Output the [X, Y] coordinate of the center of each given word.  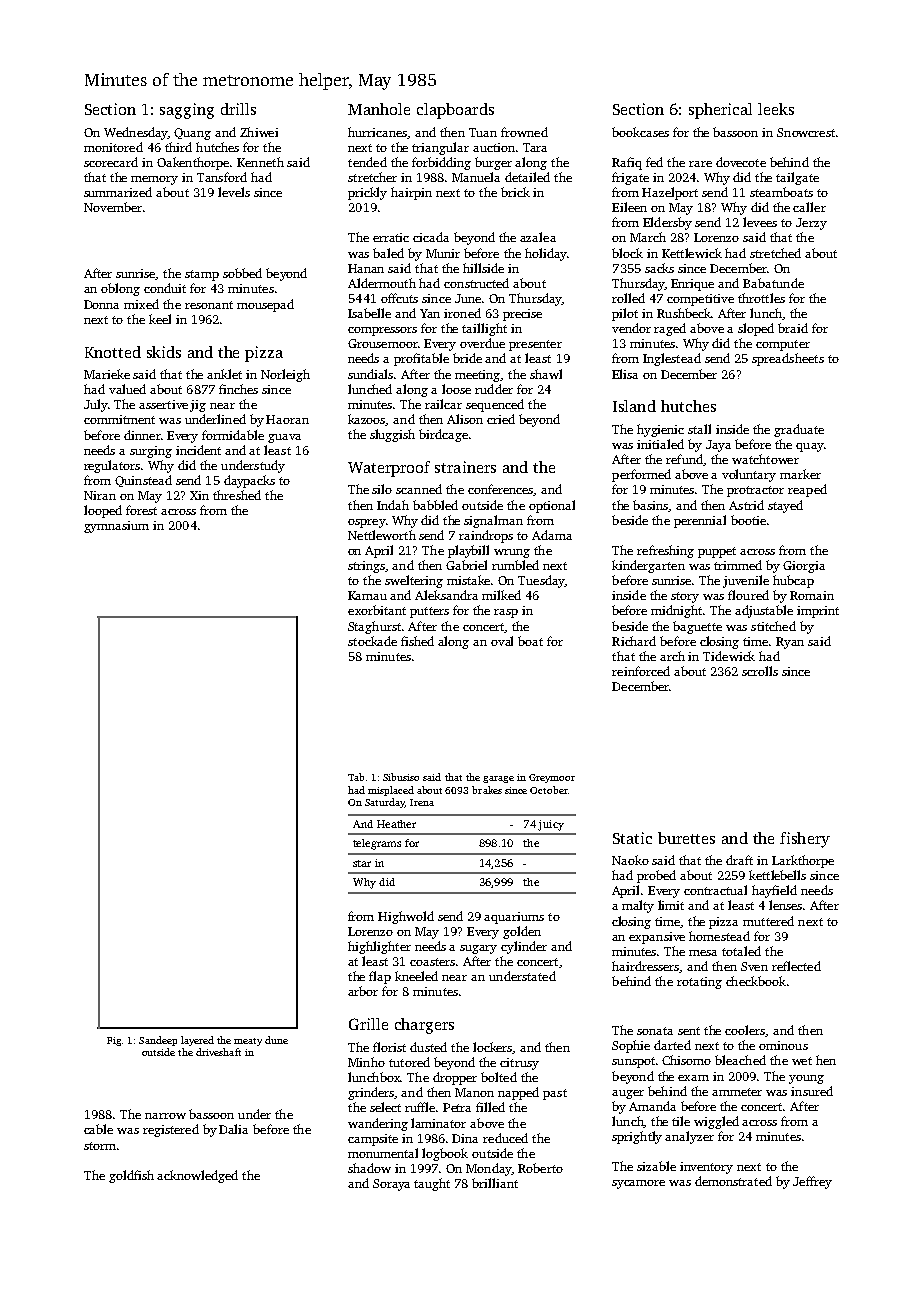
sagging [187, 111]
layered [197, 1041]
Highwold [406, 917]
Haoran [287, 419]
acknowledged [197, 1176]
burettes [686, 838]
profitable [421, 359]
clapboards [455, 111]
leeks [776, 109]
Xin [199, 495]
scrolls [760, 671]
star [362, 863]
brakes [487, 790]
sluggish [392, 435]
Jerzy [811, 224]
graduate [799, 430]
